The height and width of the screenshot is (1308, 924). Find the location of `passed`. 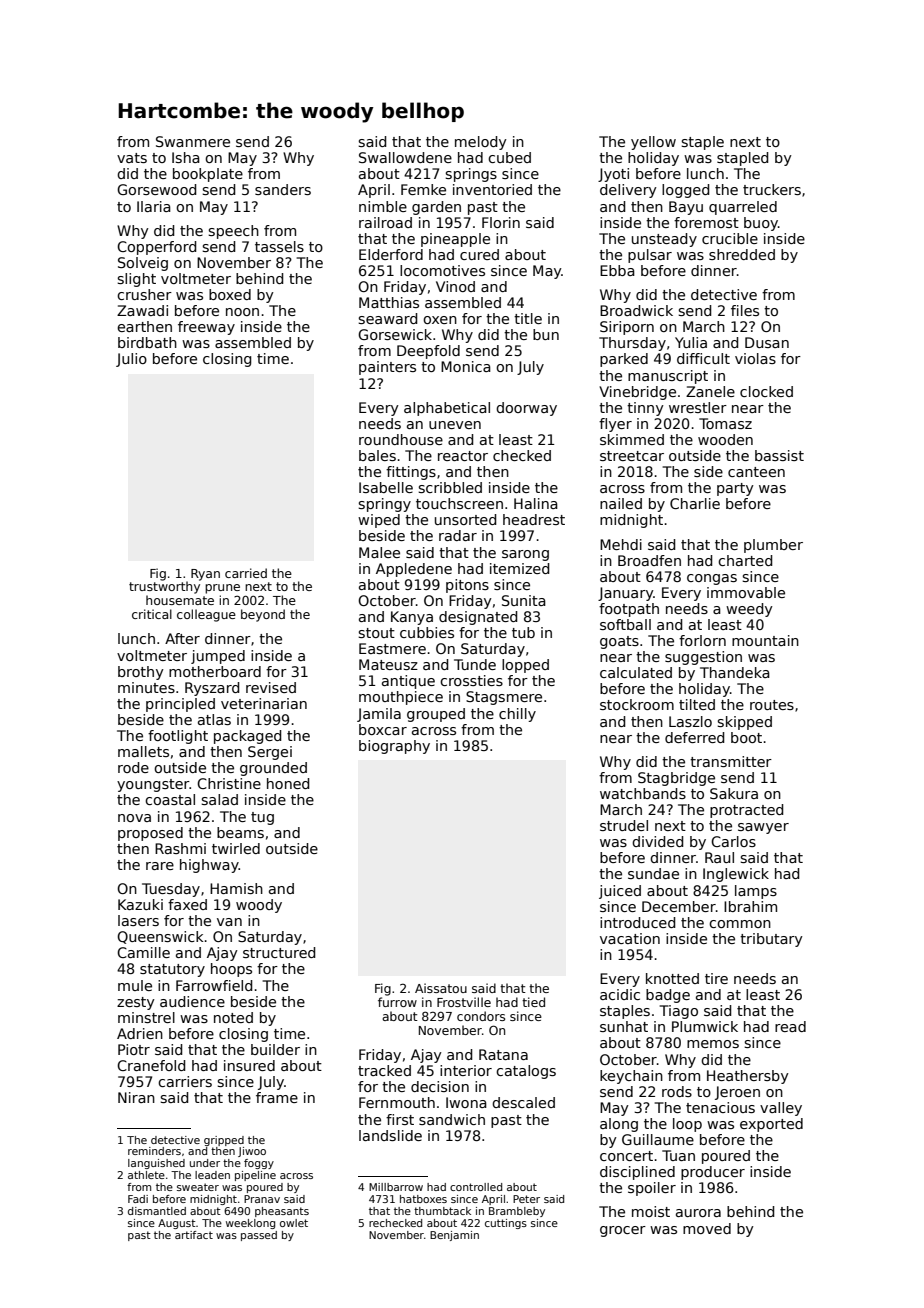

passed is located at coordinates (259, 1236).
